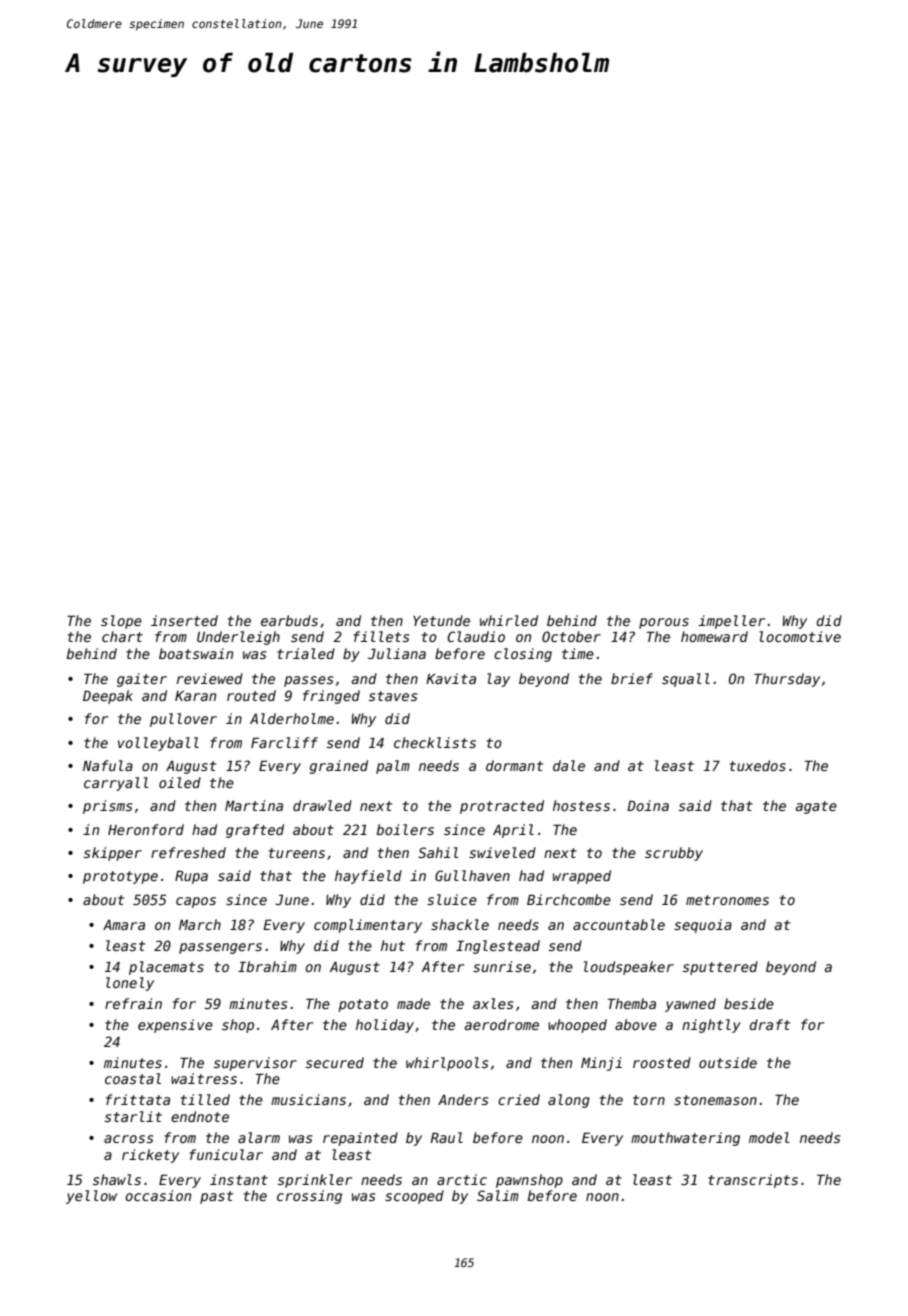 The width and height of the page is (908, 1316). Describe the element at coordinates (441, 620) in the page. I see `Yetunde` at that location.
